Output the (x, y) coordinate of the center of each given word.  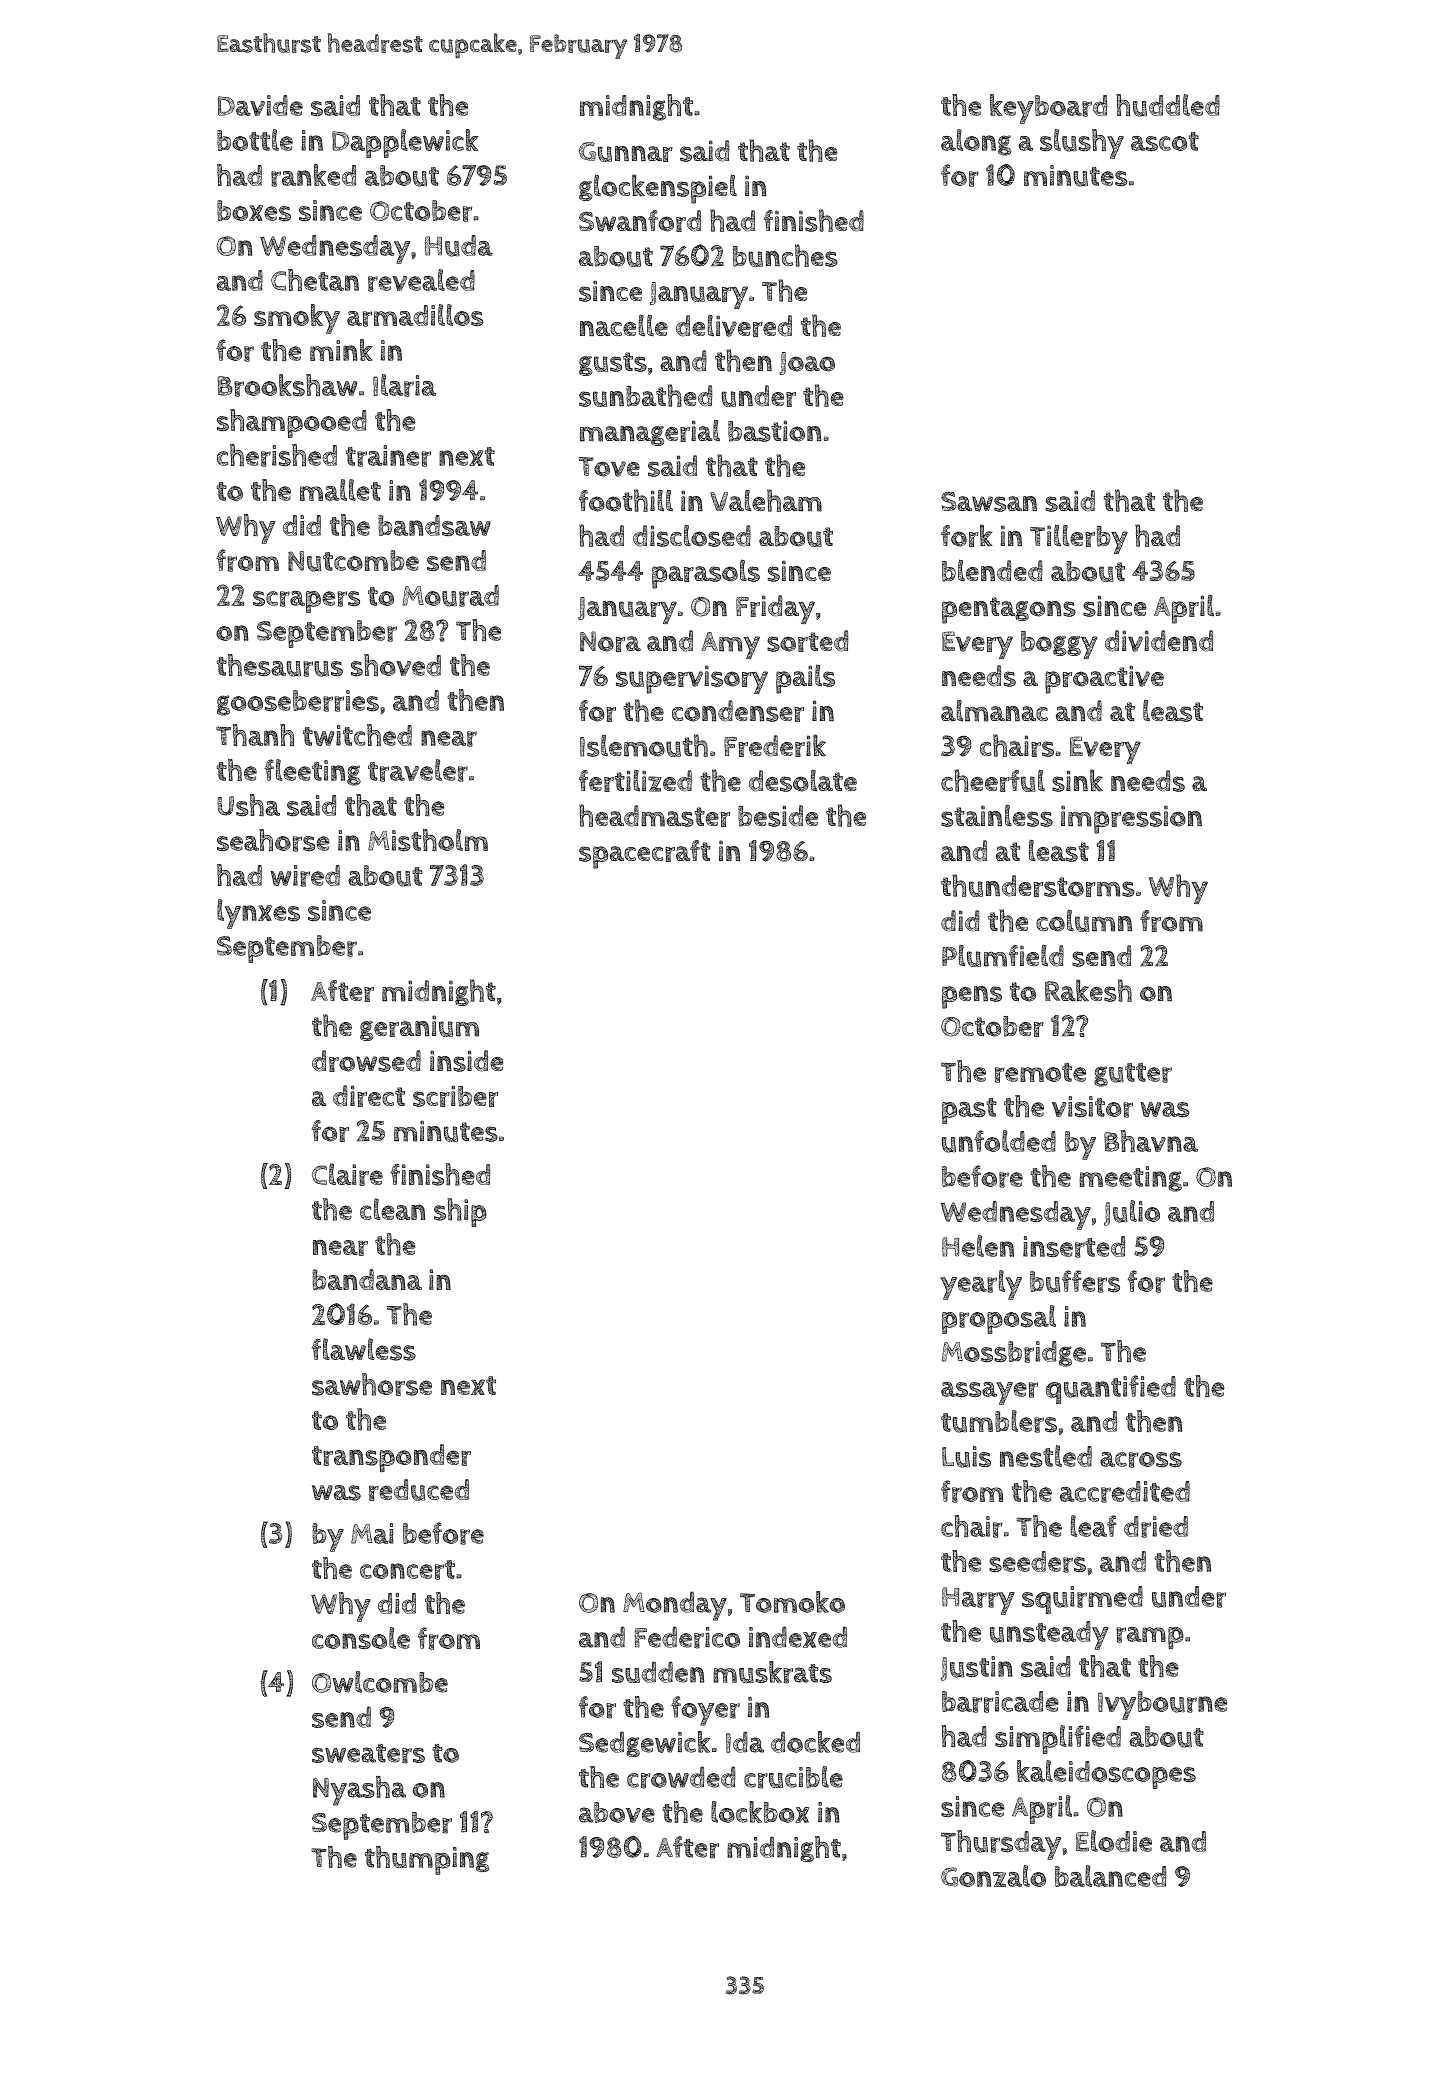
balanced (1111, 1876)
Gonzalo (993, 1876)
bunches (785, 255)
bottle (255, 140)
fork (967, 535)
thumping (427, 1860)
